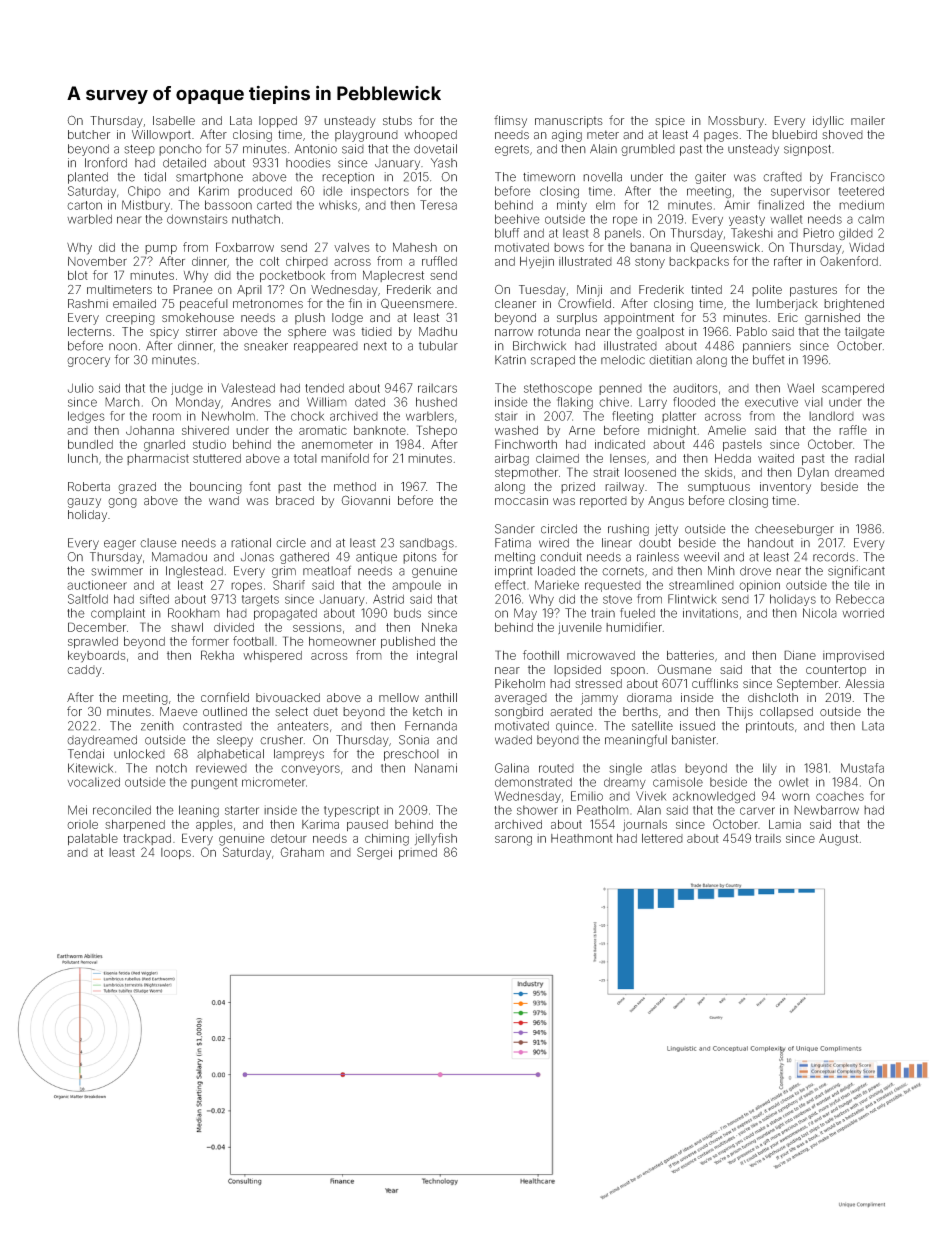  I want to click on flimsy, so click(510, 121).
